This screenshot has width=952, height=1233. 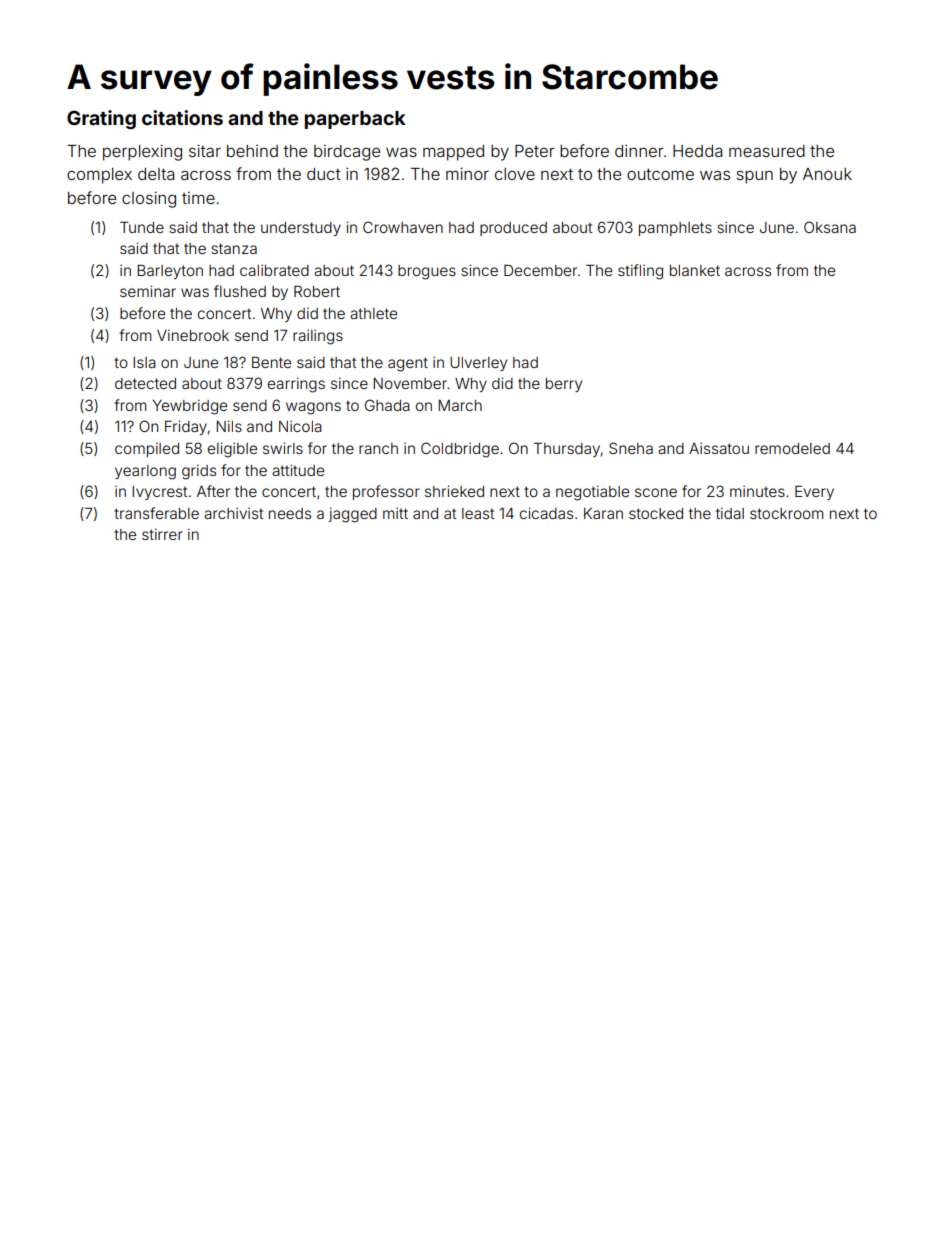 I want to click on produced, so click(x=513, y=229).
